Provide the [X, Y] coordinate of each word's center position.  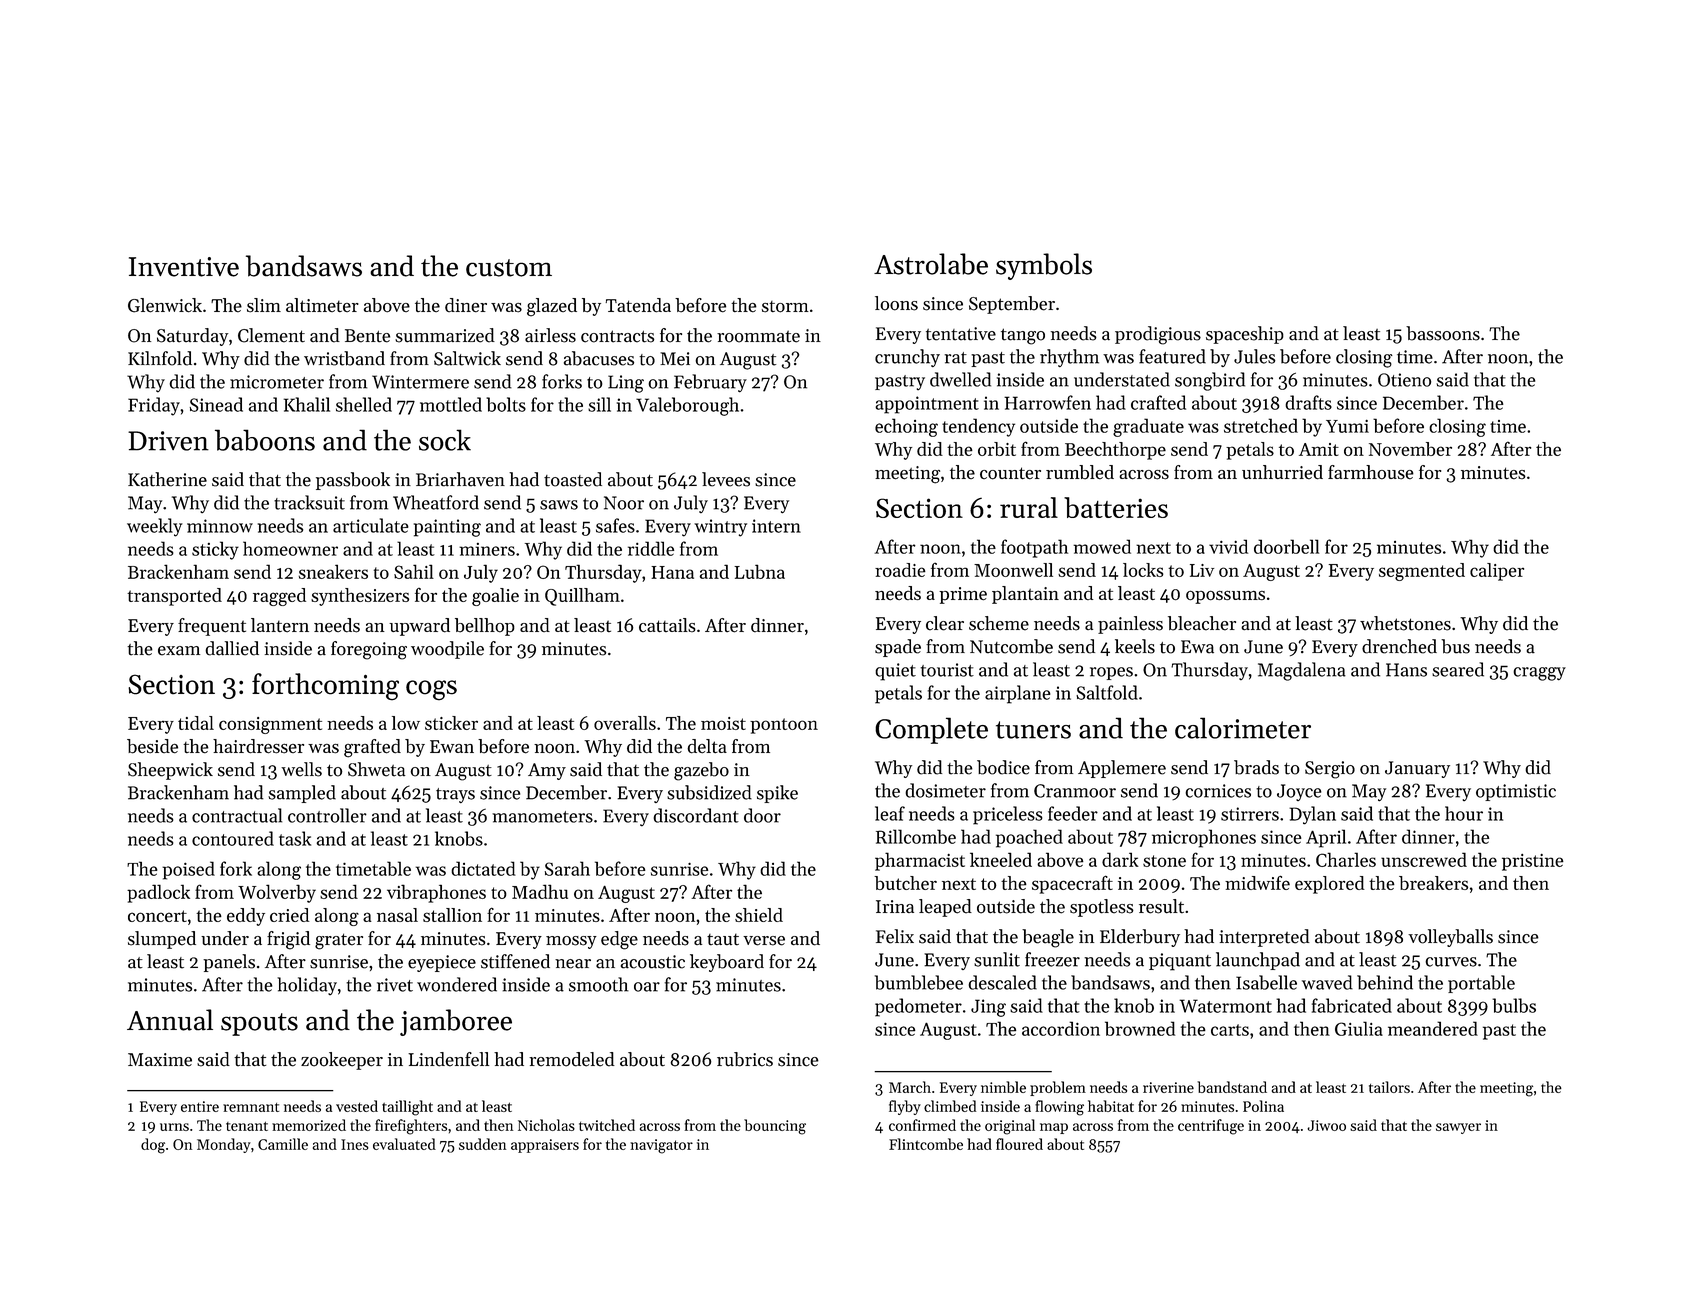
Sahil [414, 571]
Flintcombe [926, 1144]
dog [153, 1146]
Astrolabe [931, 264]
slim [264, 305]
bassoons [1443, 333]
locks [1143, 570]
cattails [667, 625]
